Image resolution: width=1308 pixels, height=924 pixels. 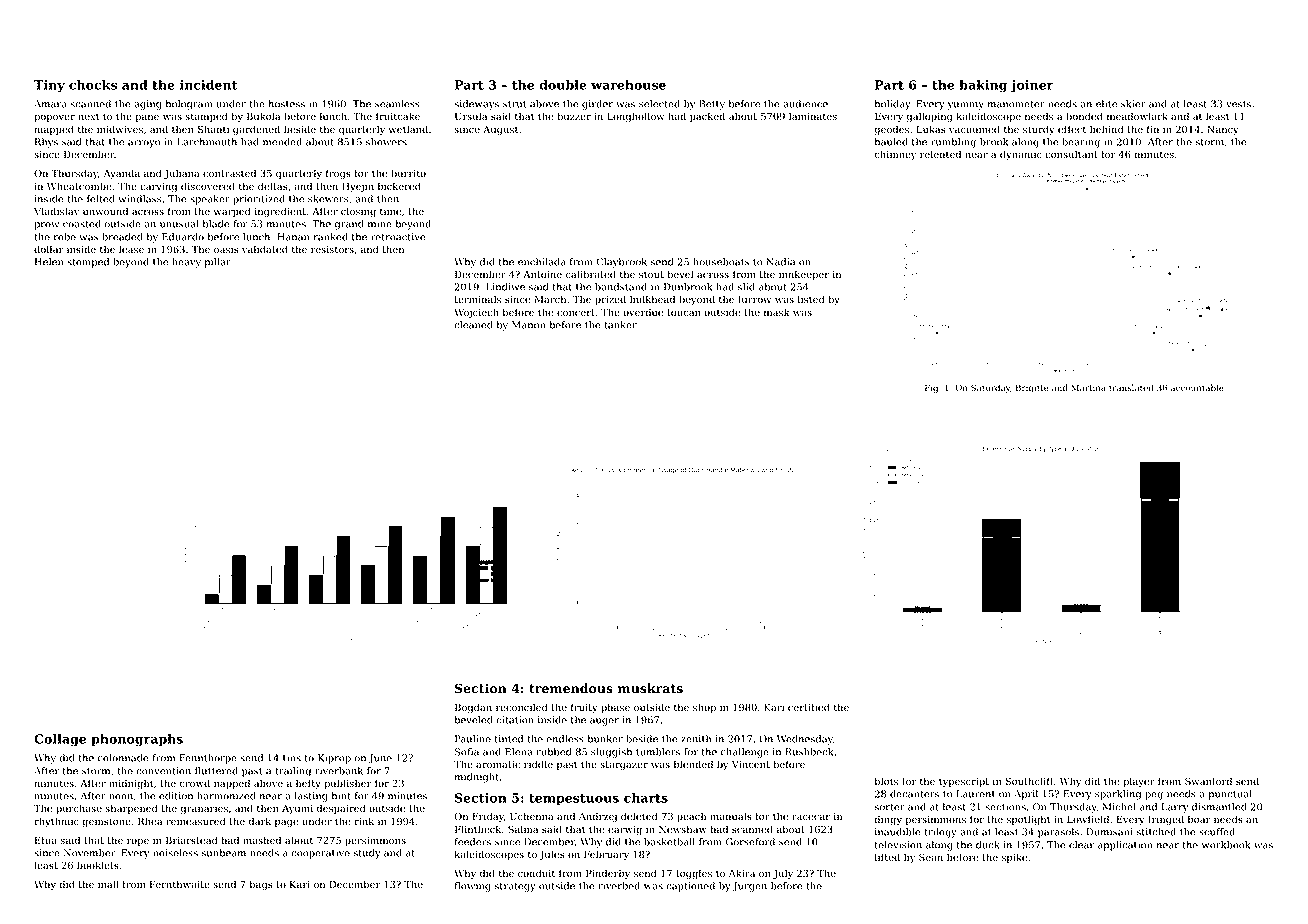 I want to click on strategy, so click(x=515, y=887).
